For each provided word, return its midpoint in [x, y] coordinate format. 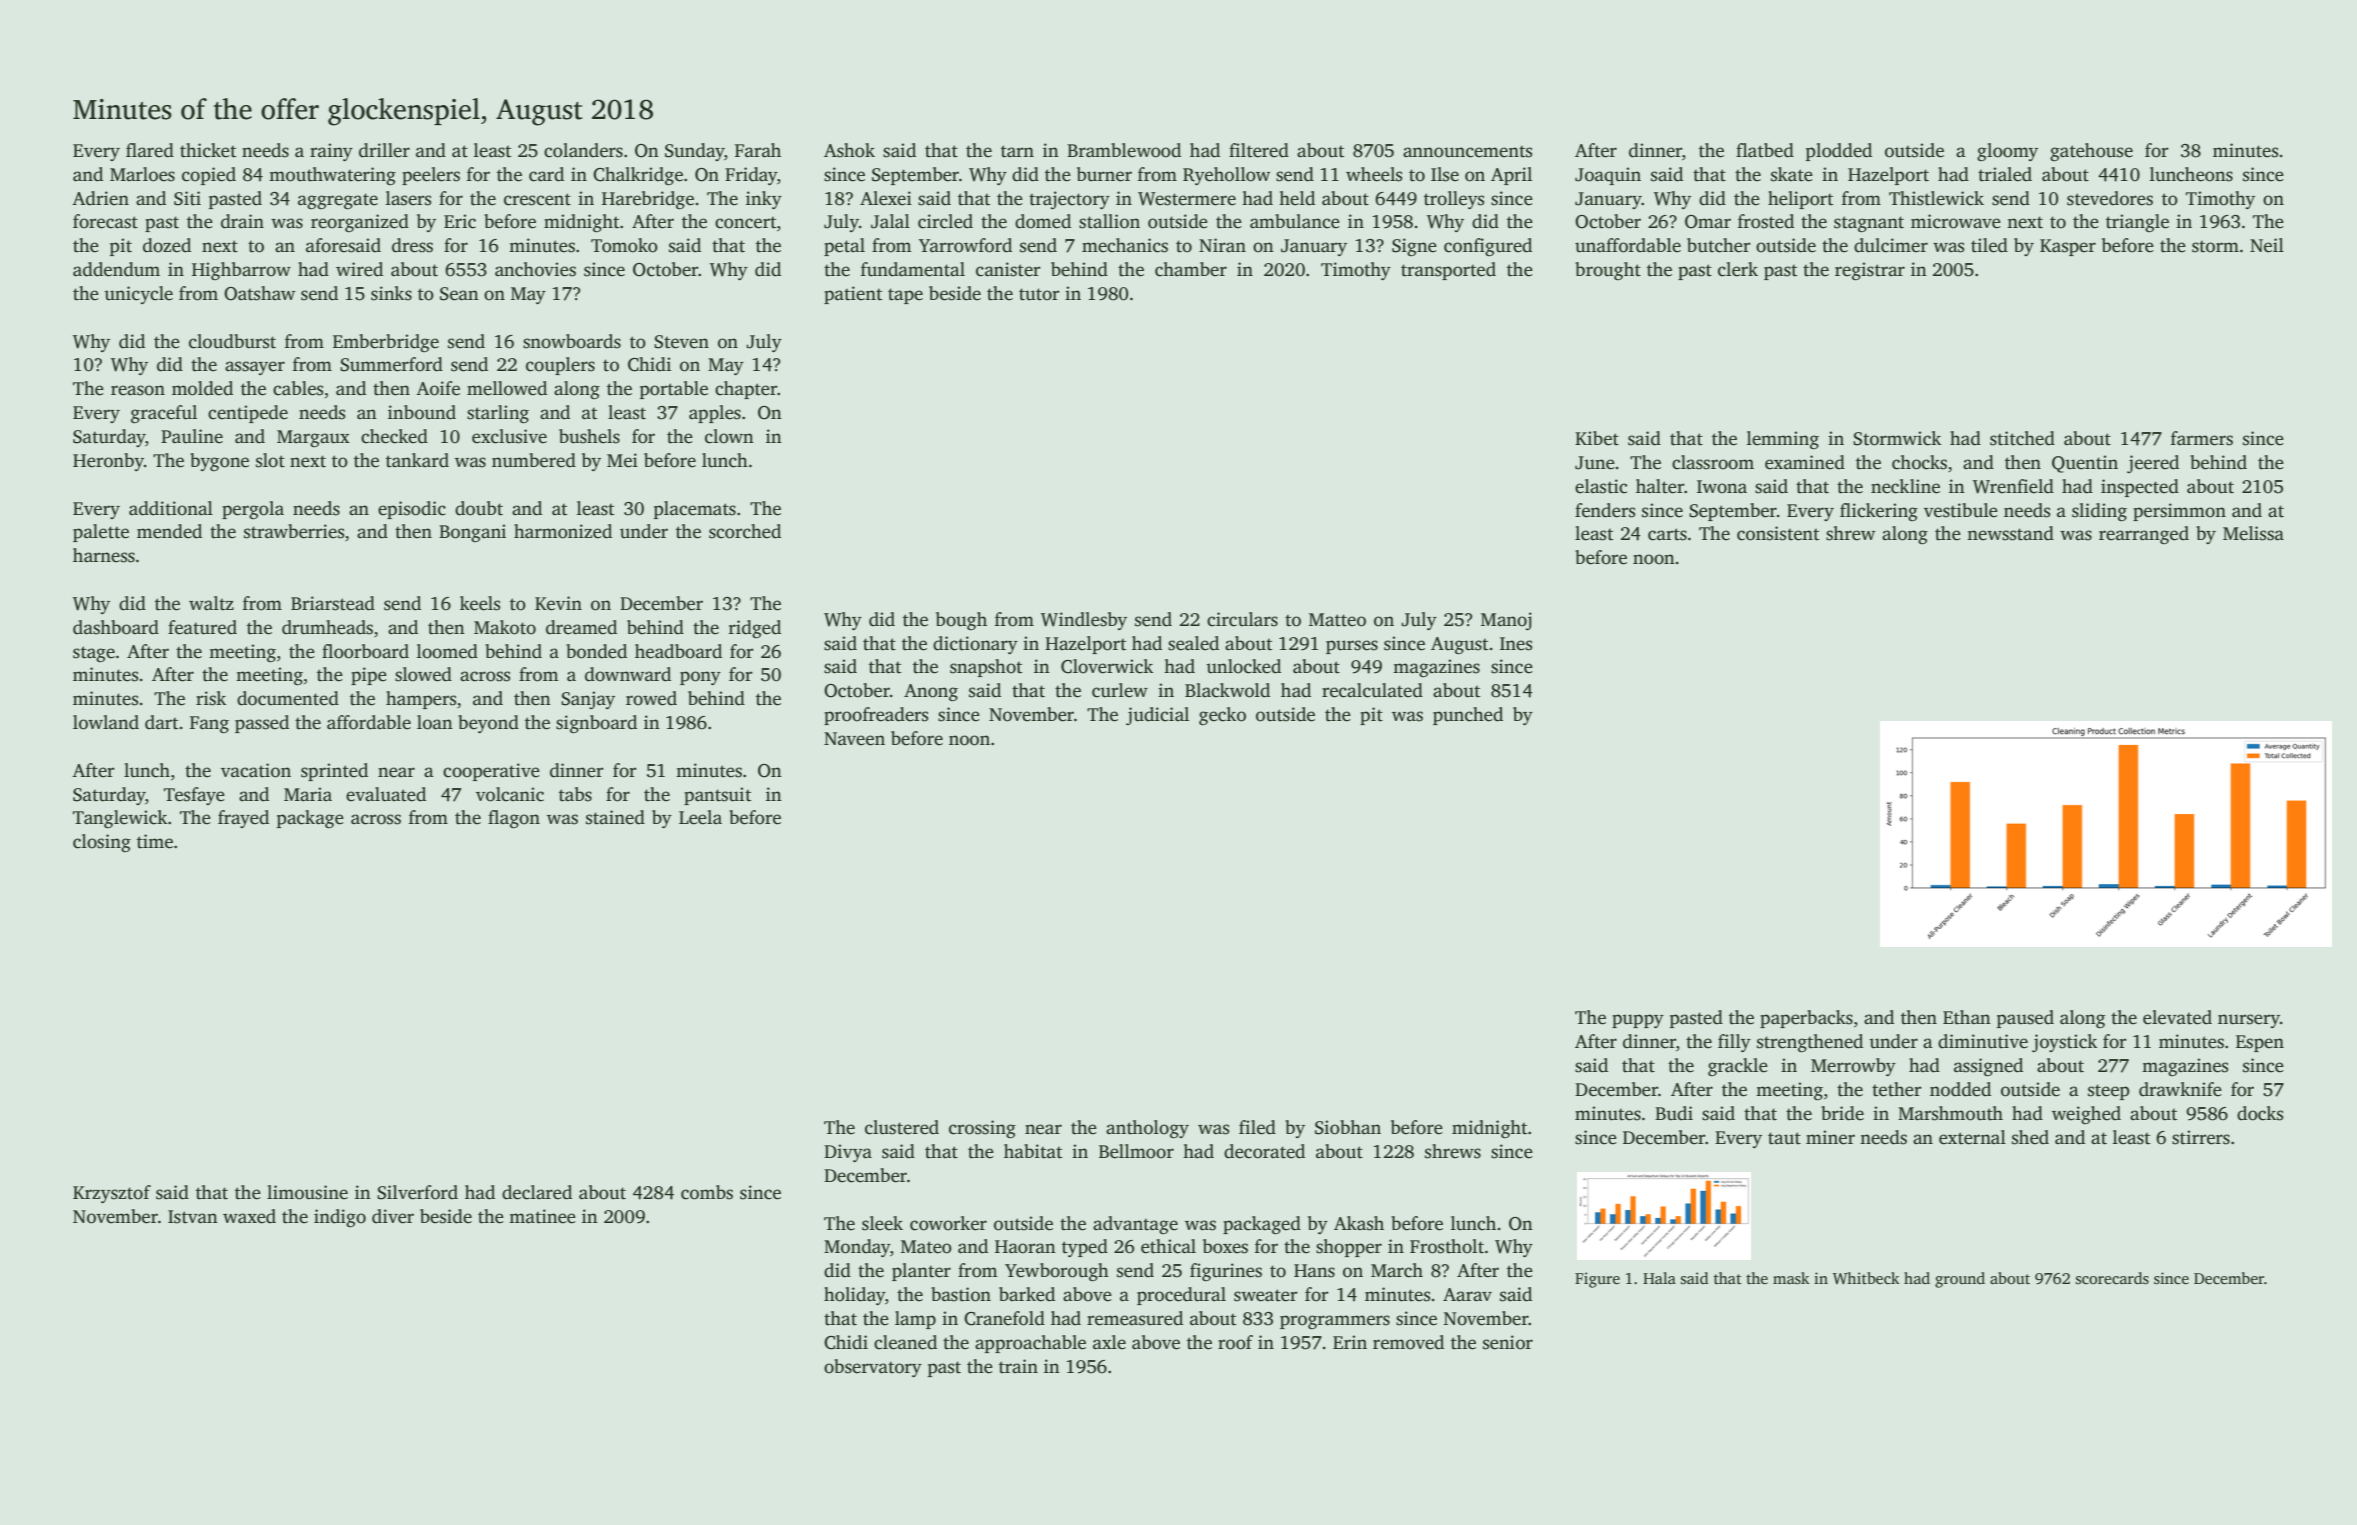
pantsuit [717, 796]
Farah [758, 150]
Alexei [886, 198]
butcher [1719, 245]
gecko [1222, 716]
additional [171, 508]
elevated [2177, 1017]
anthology [1147, 1129]
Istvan [193, 1217]
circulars [1242, 619]
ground [1960, 1280]
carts [1667, 534]
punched [1468, 716]
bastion [961, 1294]
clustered [902, 1127]
